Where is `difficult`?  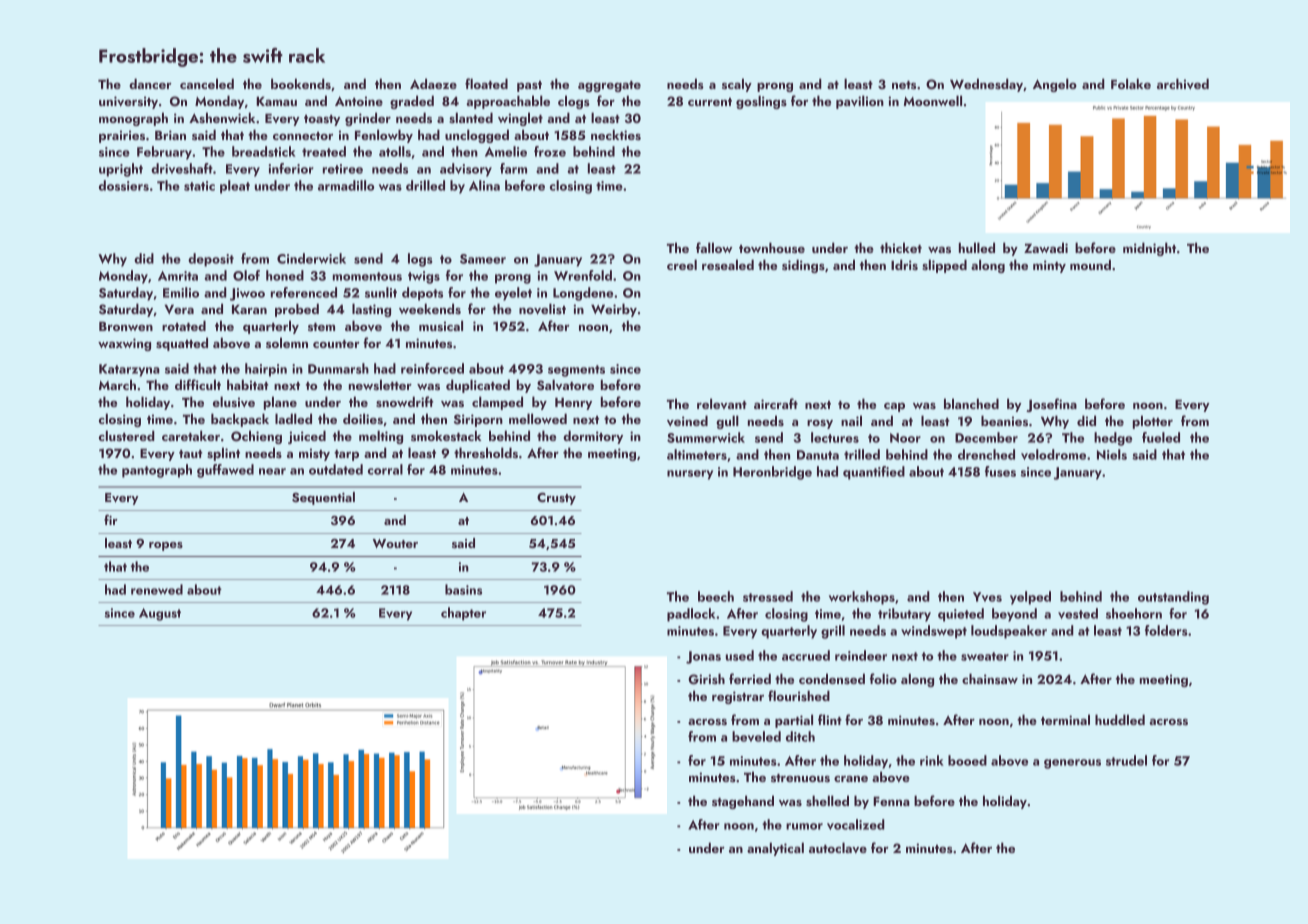
difficult is located at coordinates (198, 384).
